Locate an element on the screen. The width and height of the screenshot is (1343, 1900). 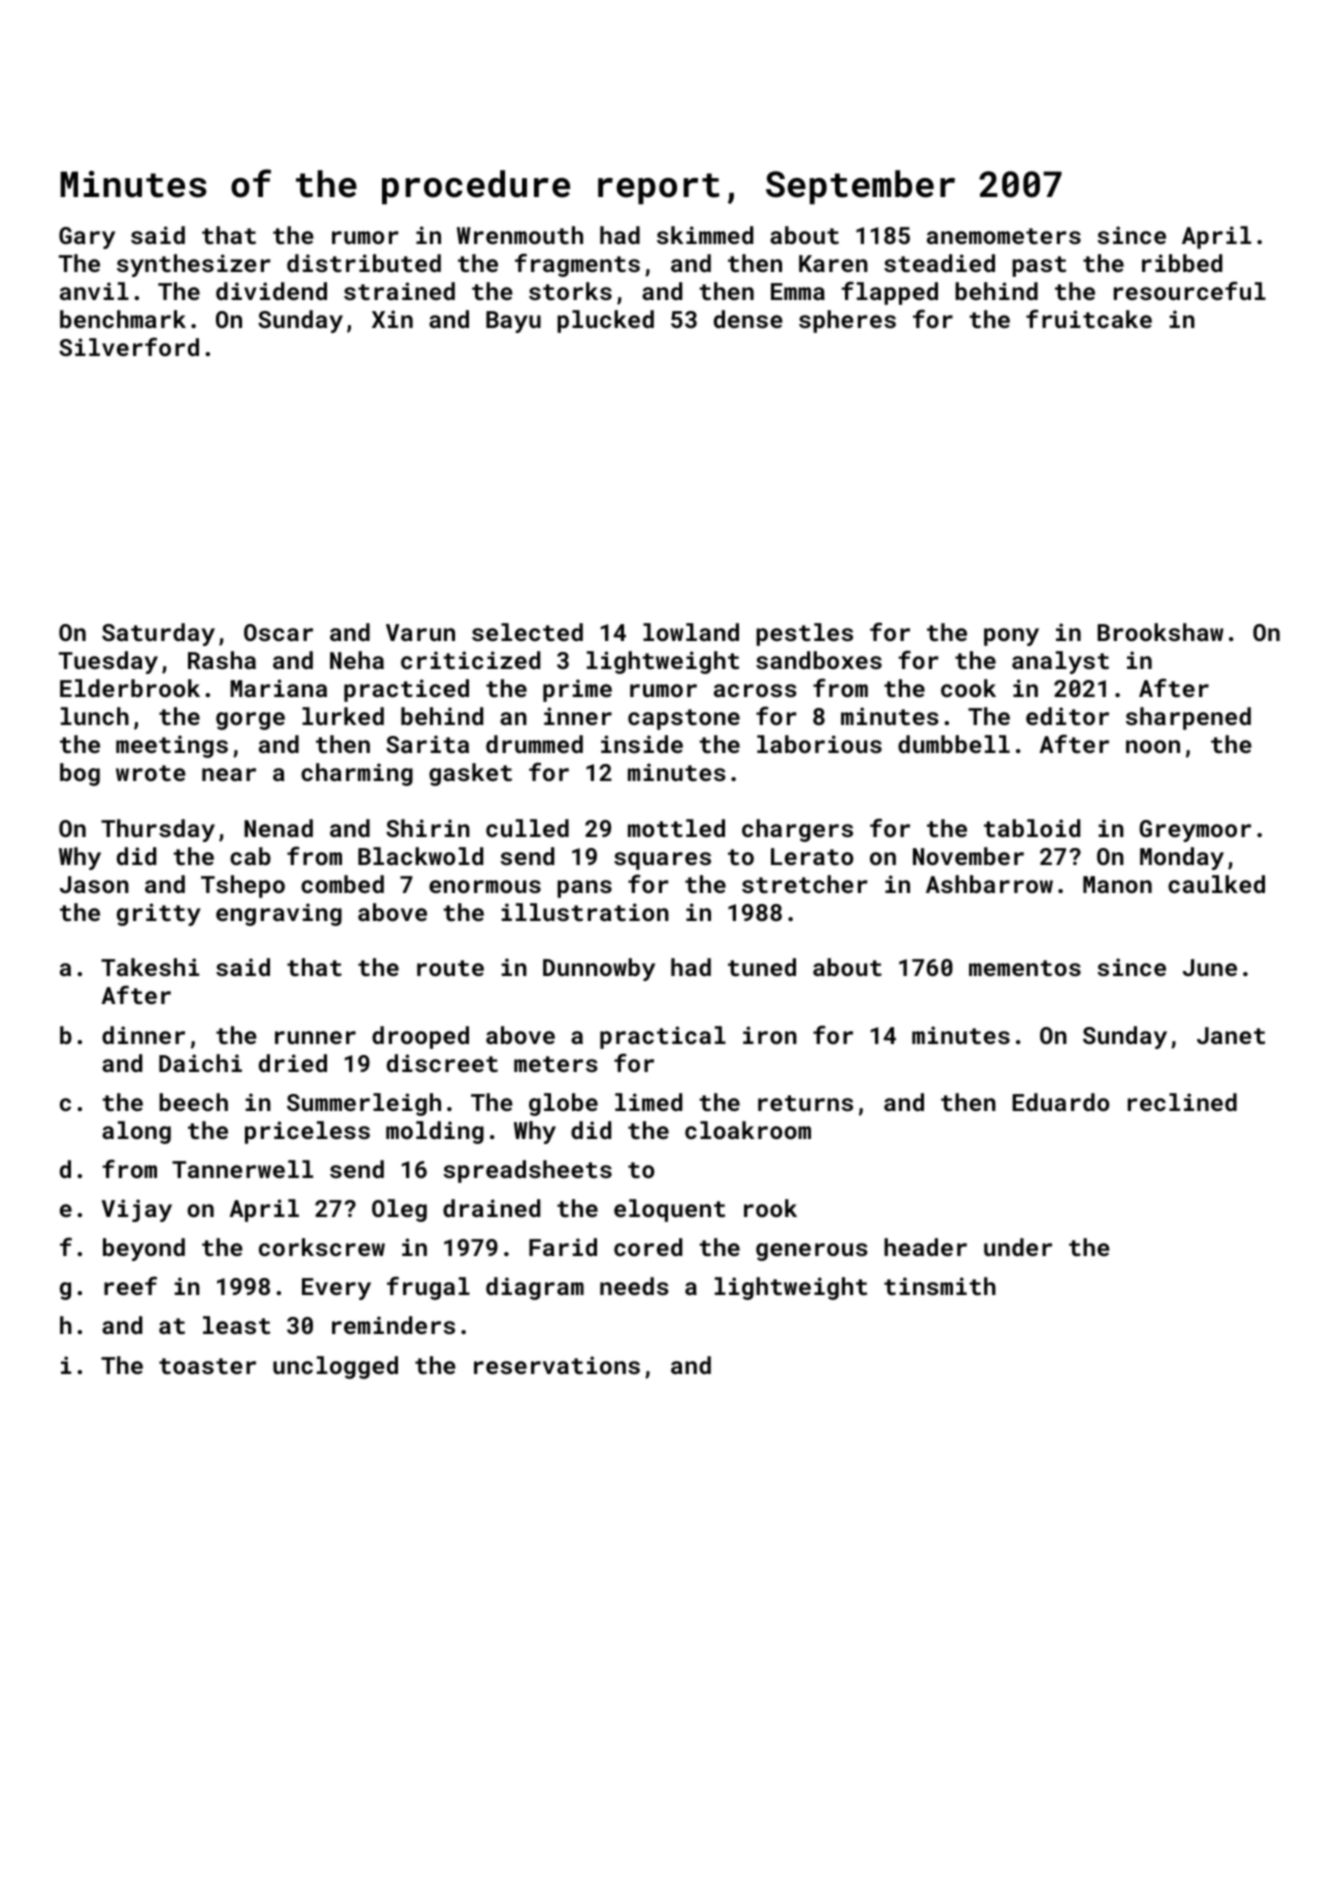
pony is located at coordinates (1011, 637).
